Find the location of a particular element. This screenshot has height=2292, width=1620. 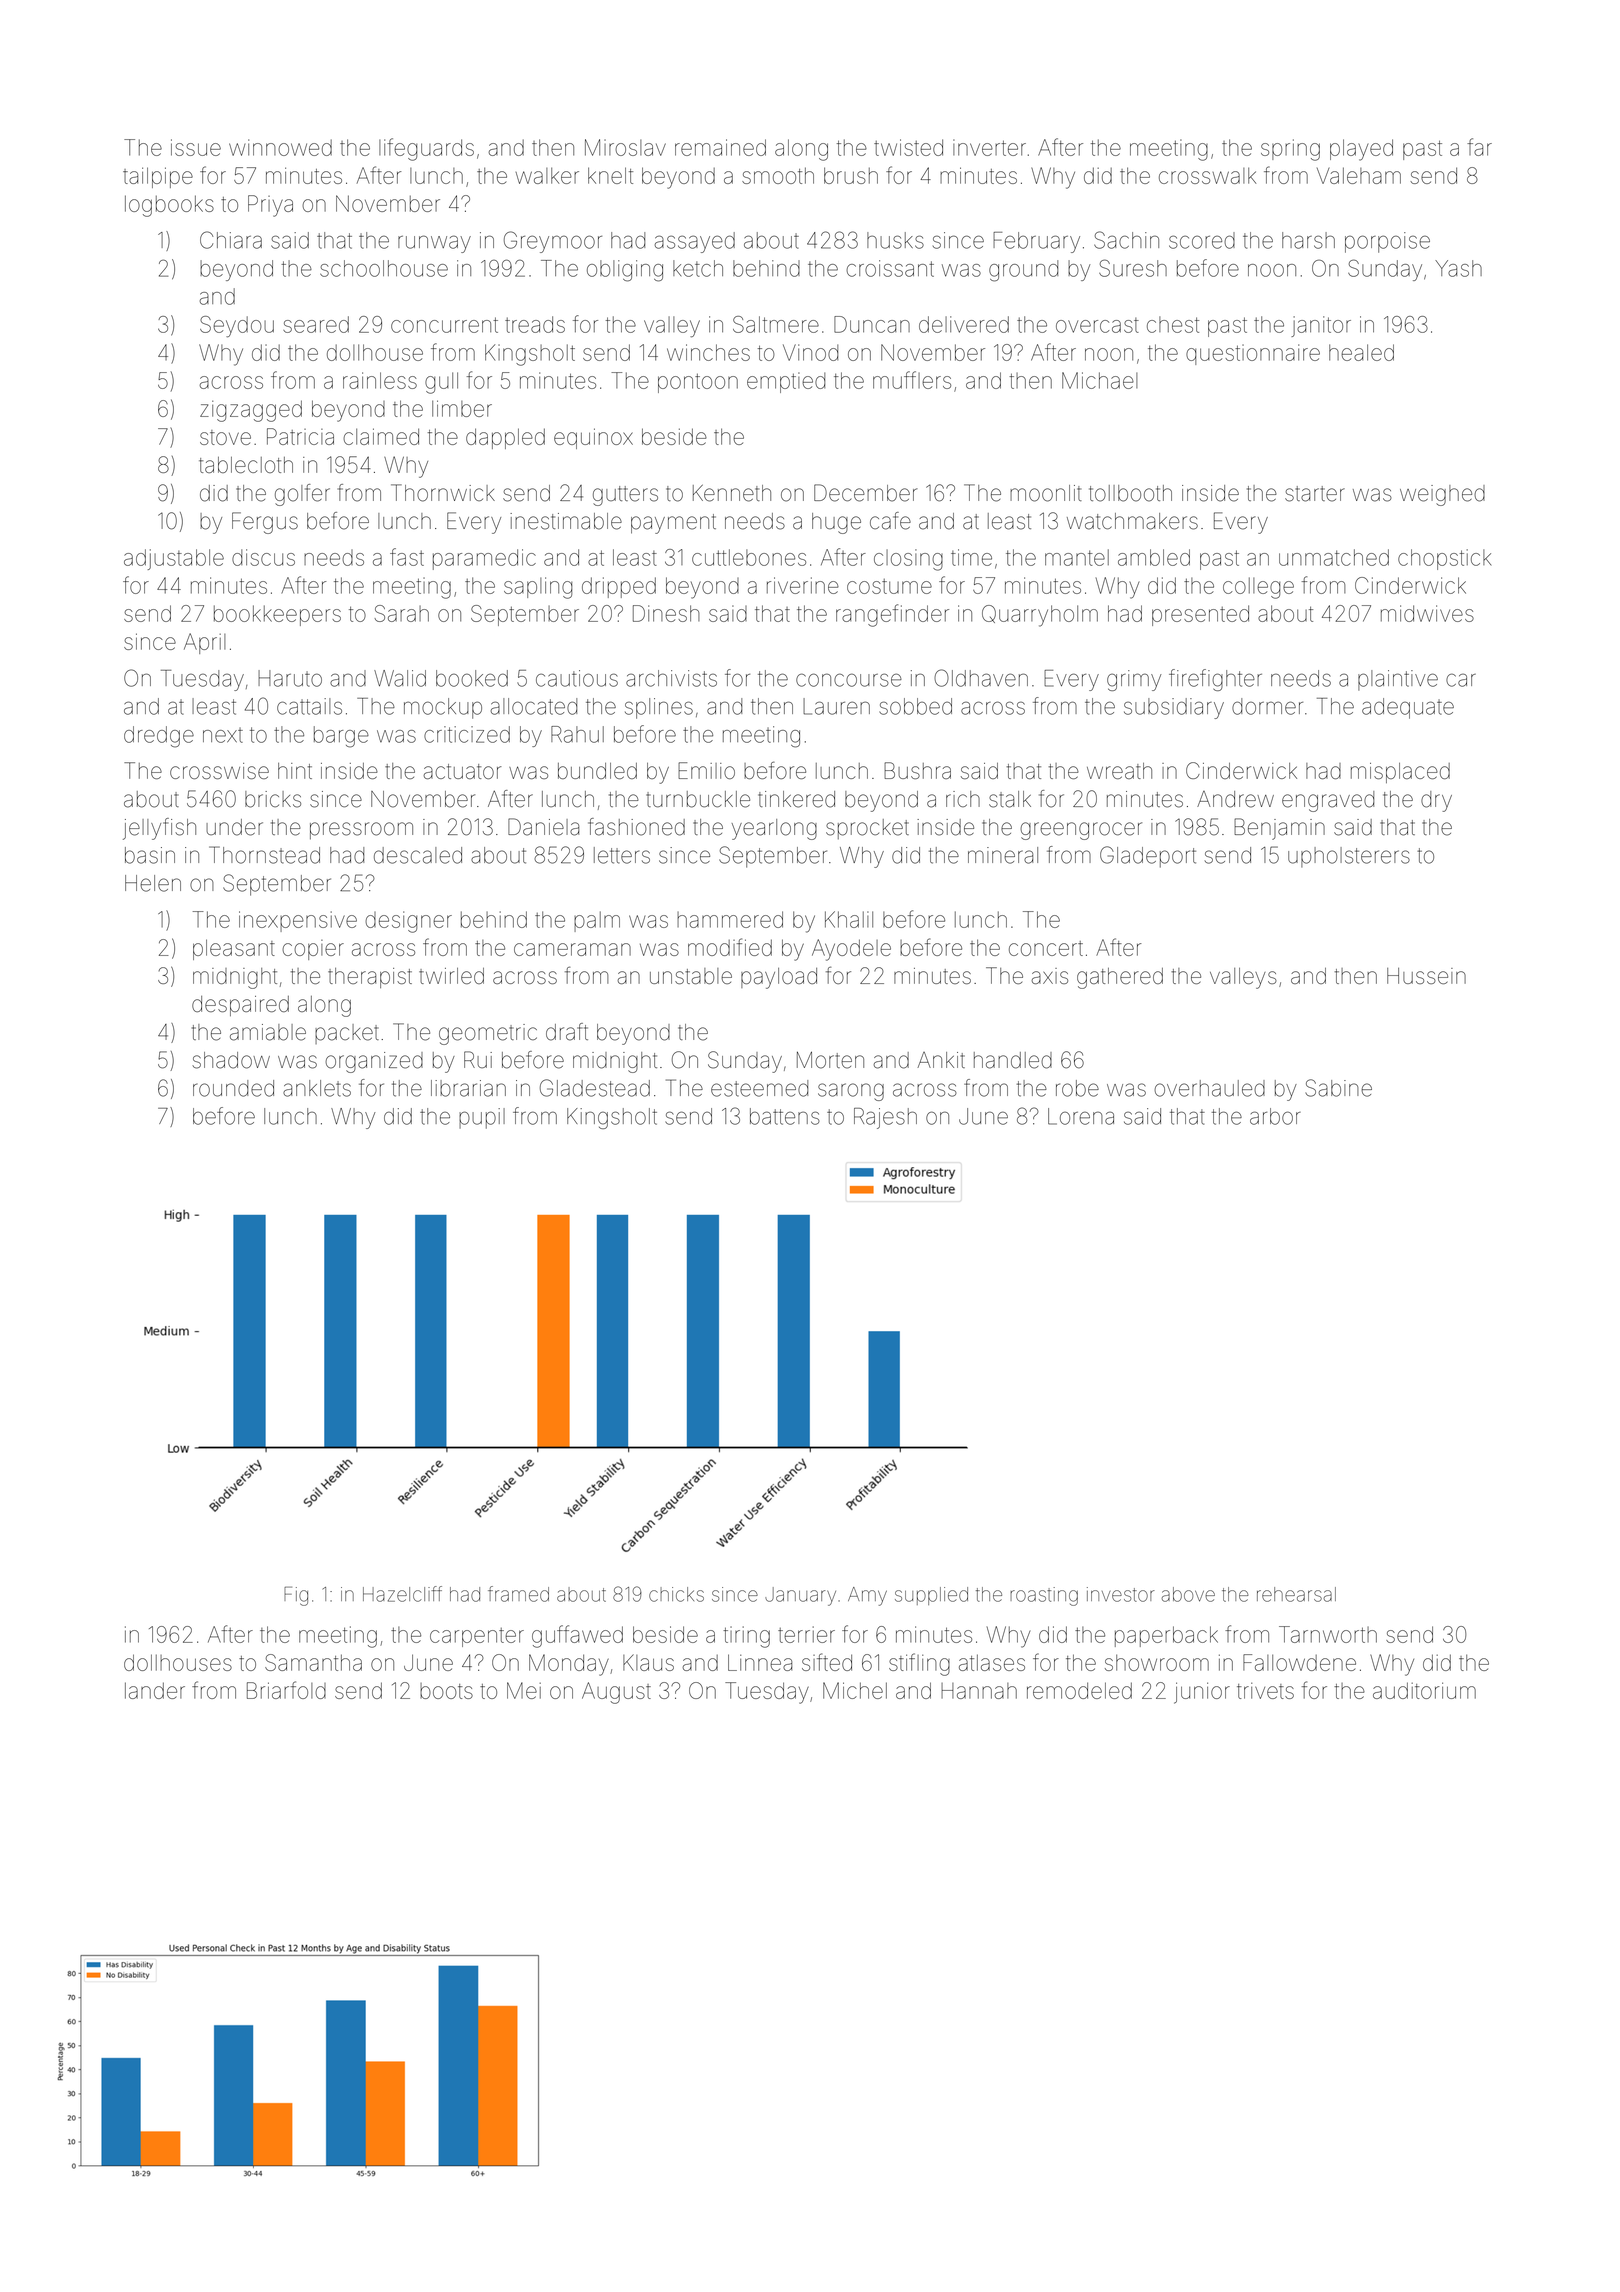

winches is located at coordinates (708, 352).
